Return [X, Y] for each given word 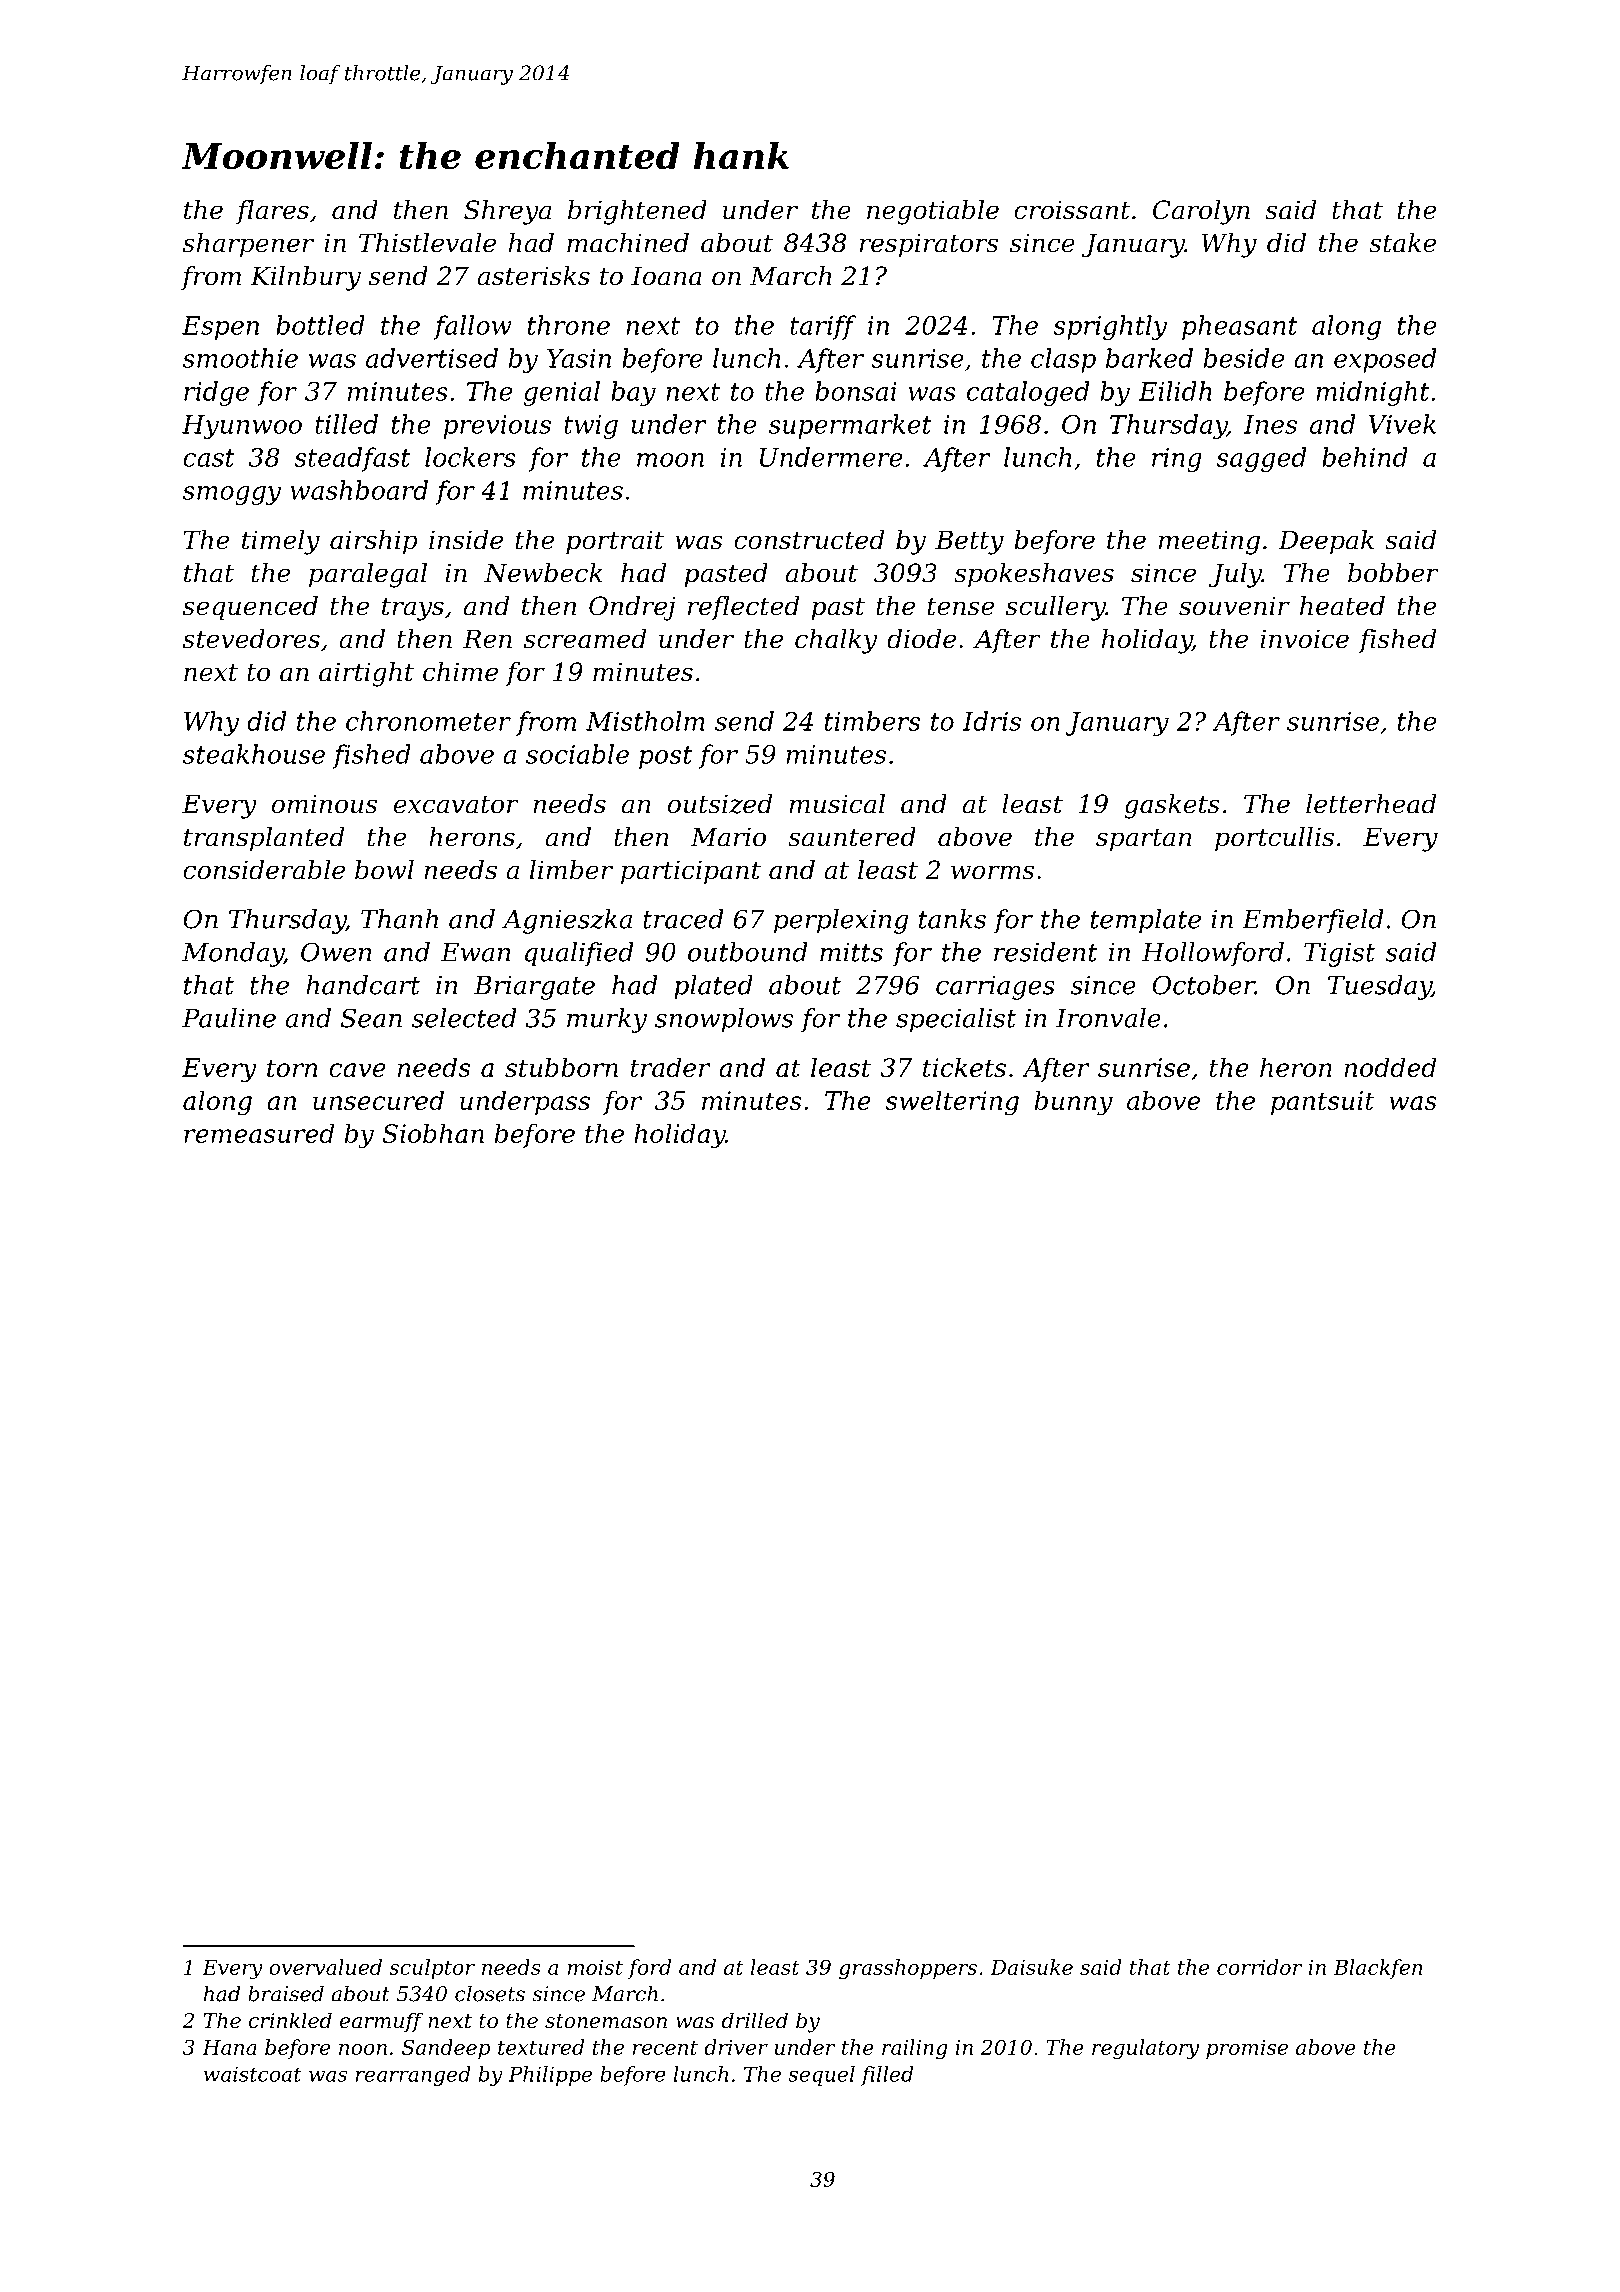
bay [633, 393]
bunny [1073, 1103]
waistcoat [253, 2074]
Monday [233, 954]
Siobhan [433, 1133]
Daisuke [1031, 1967]
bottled [320, 325]
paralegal [368, 575]
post [665, 757]
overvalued [325, 1967]
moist [595, 1967]
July [1235, 575]
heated [1342, 606]
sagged [1261, 459]
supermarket [850, 426]
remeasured [259, 1133]
